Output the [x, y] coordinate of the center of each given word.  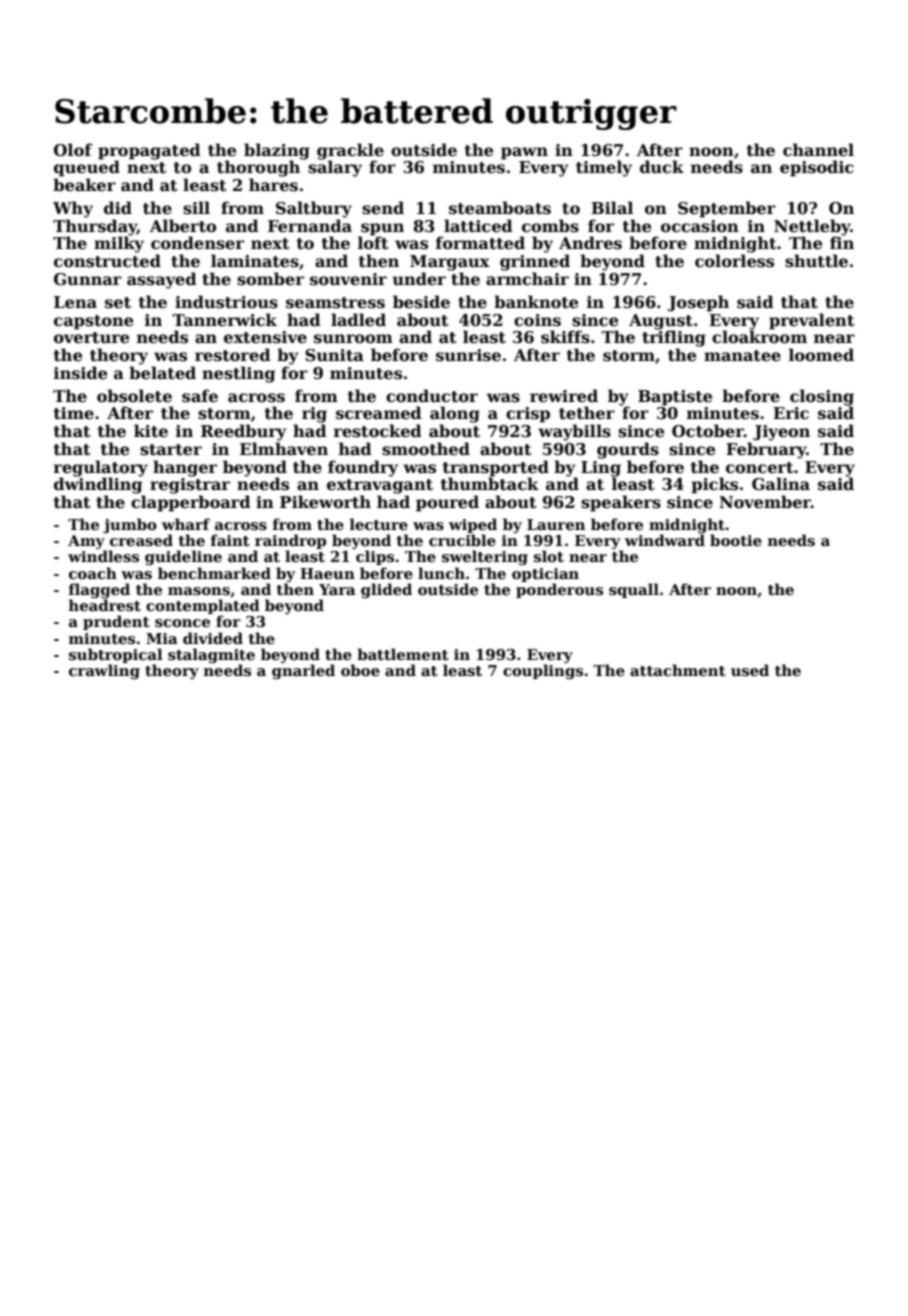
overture [91, 338]
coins [537, 320]
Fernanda [310, 226]
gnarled [303, 671]
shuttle [816, 261]
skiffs [565, 337]
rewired [564, 396]
